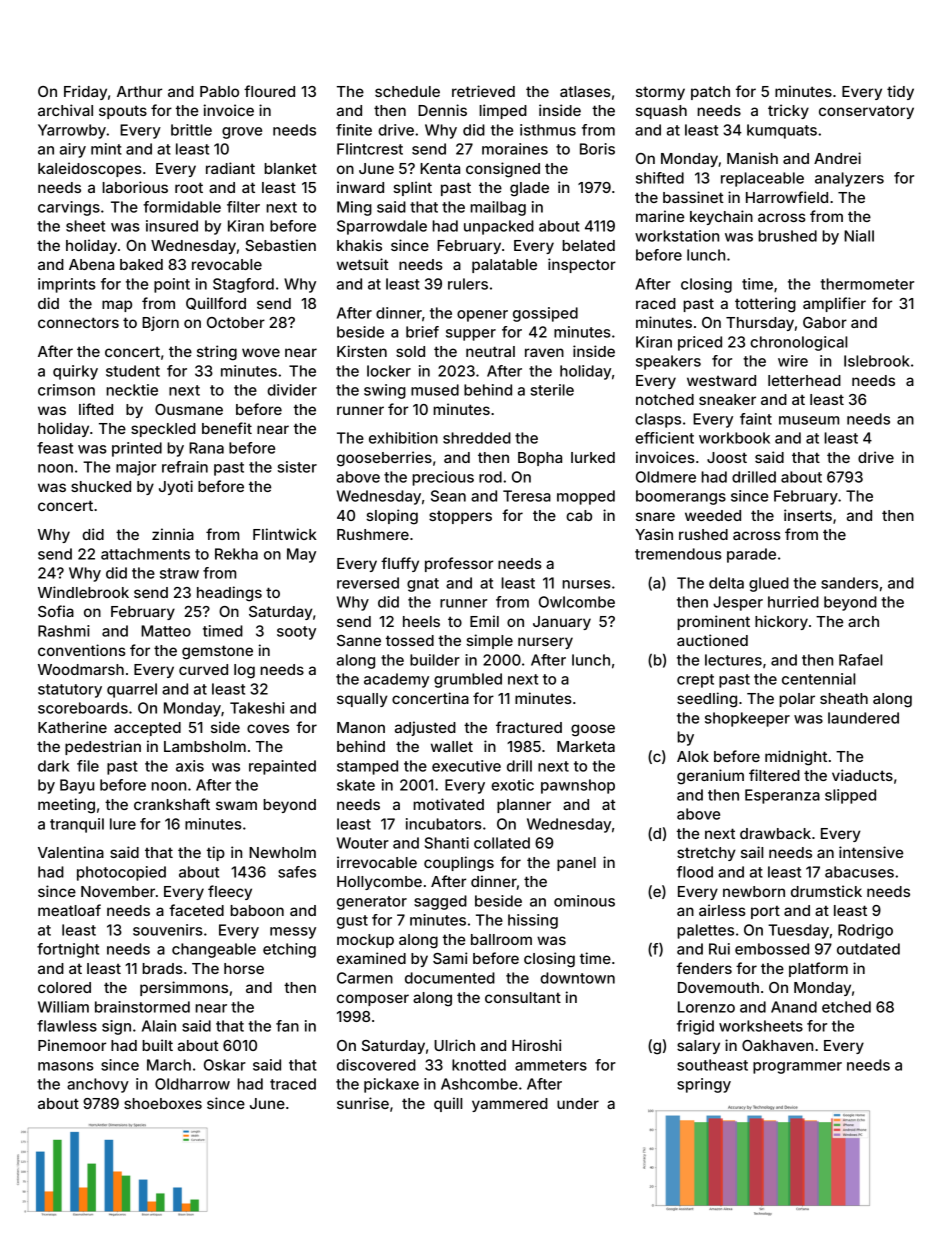  I want to click on exotic, so click(512, 785).
